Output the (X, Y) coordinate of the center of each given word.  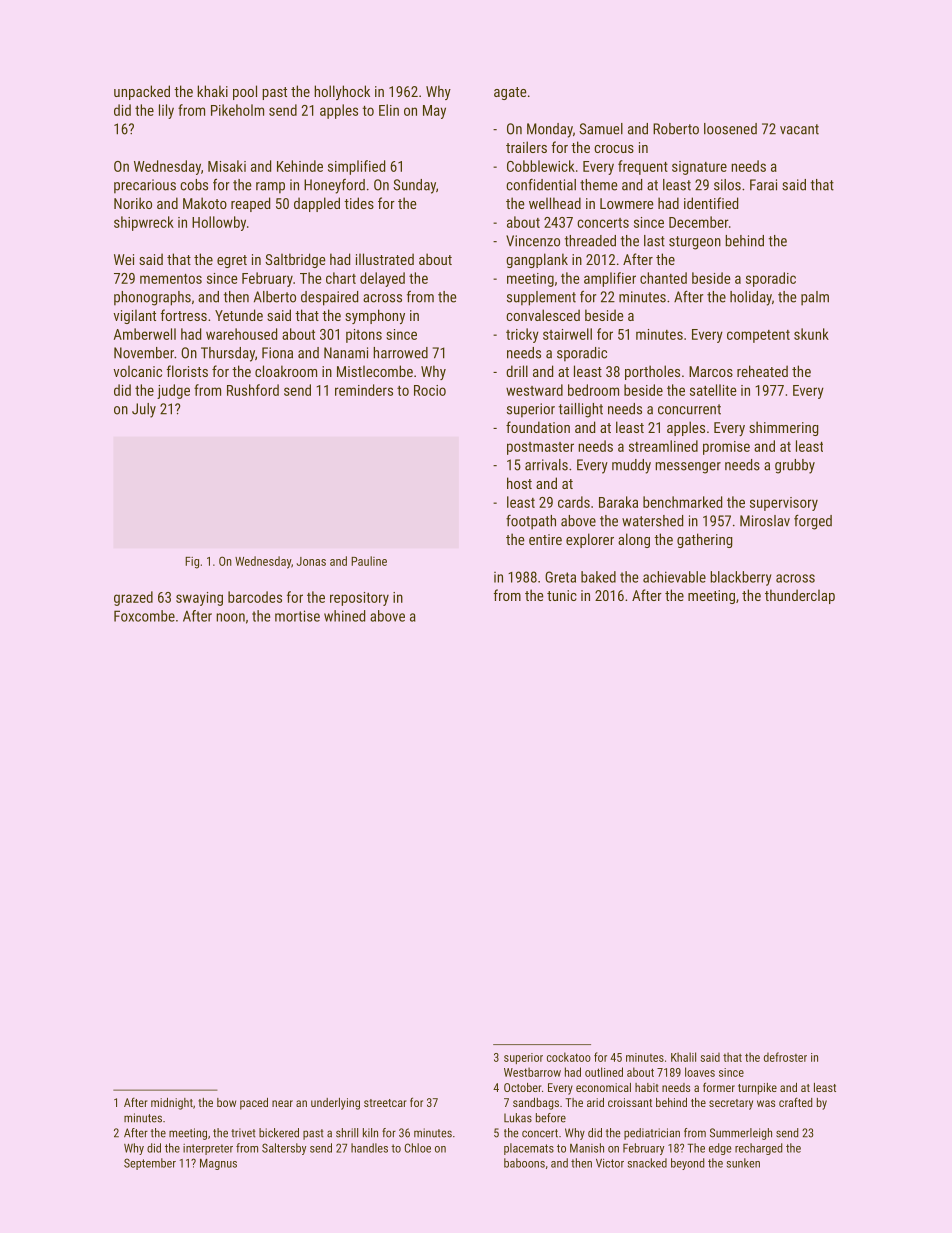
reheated (762, 371)
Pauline (369, 561)
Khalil (683, 1057)
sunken (743, 1163)
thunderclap (800, 596)
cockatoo (569, 1057)
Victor (610, 1163)
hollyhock (342, 92)
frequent (643, 167)
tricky (522, 335)
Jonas (311, 561)
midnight (172, 1104)
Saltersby (284, 1149)
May (434, 112)
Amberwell (145, 334)
